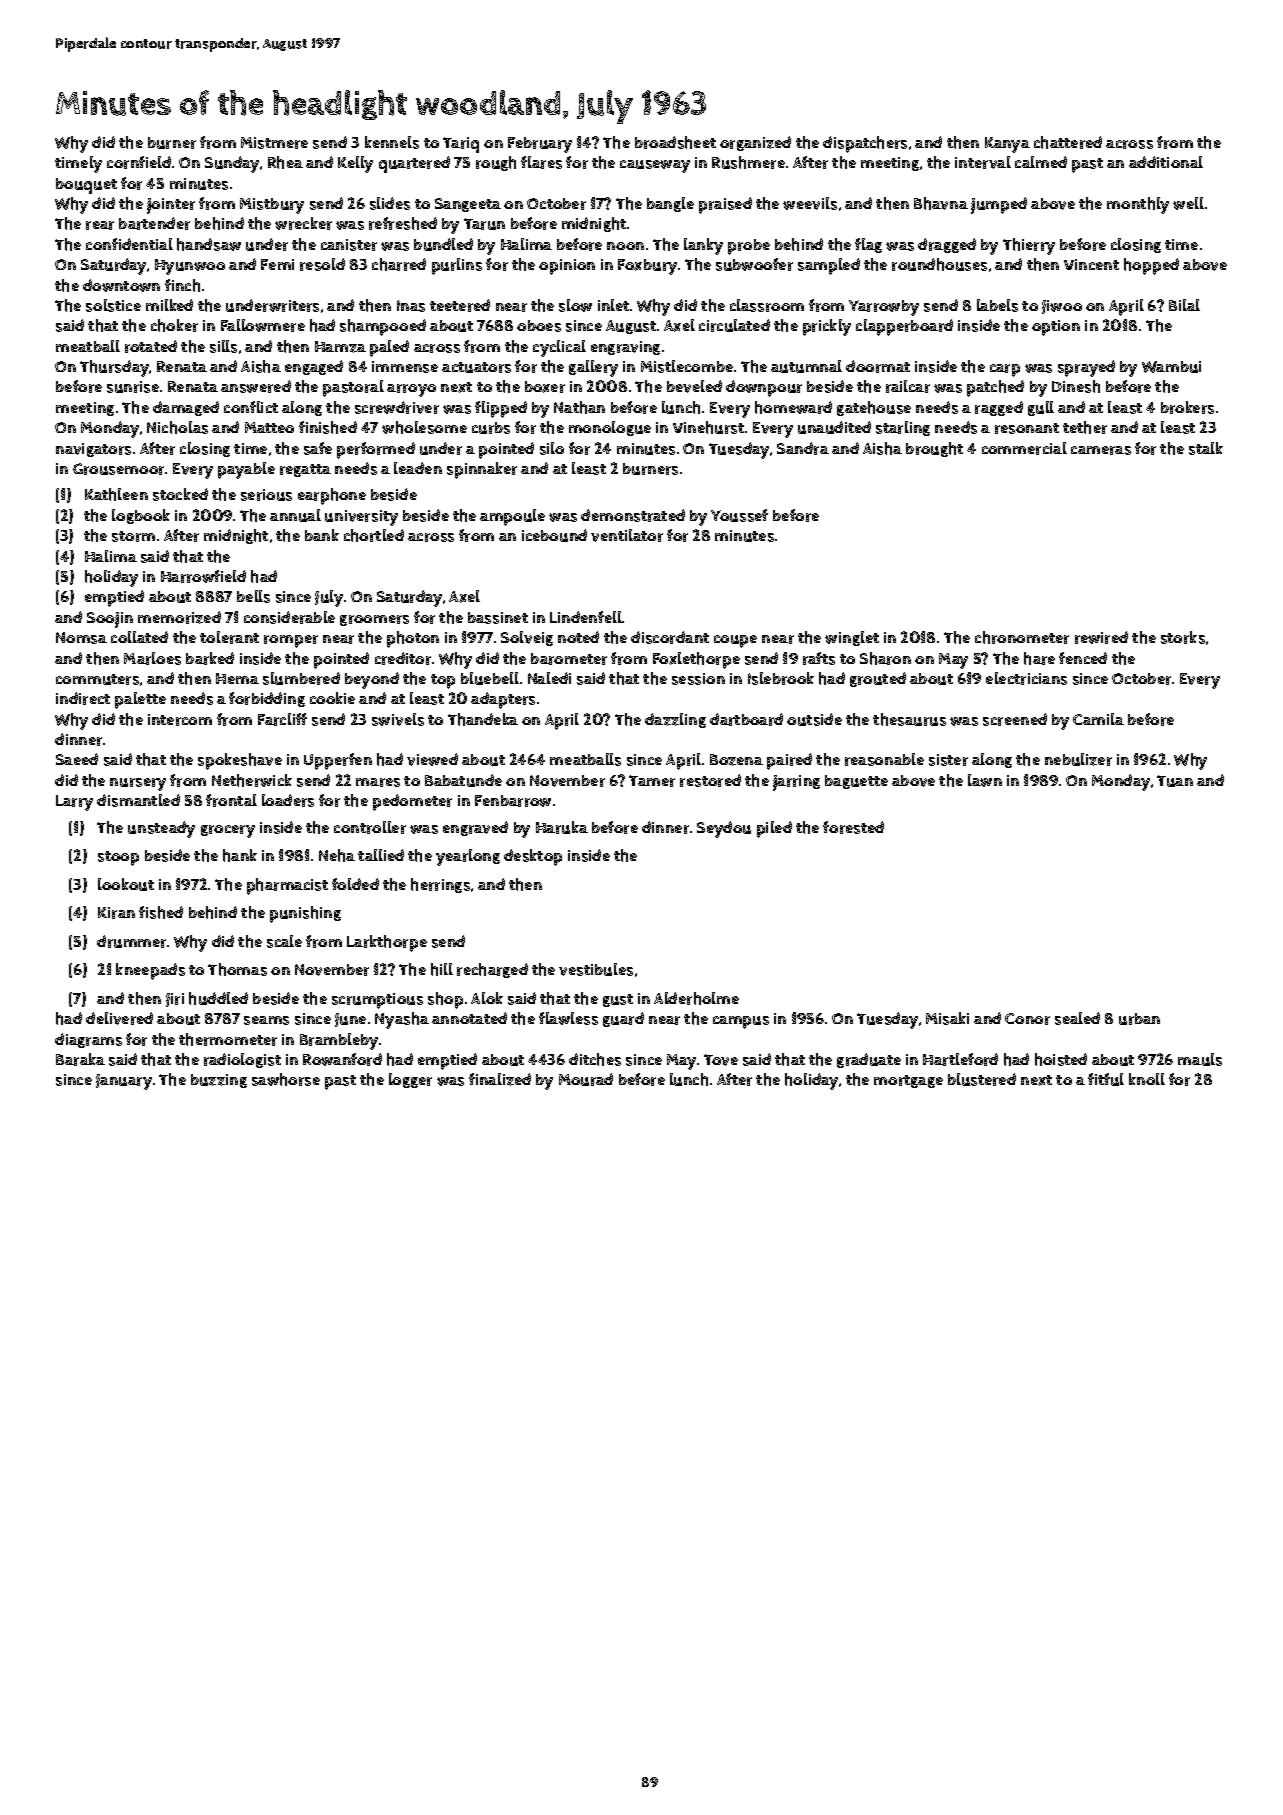 Image resolution: width=1283 pixels, height=1815 pixels. What do you see at coordinates (138, 800) in the screenshot?
I see `dismantled` at bounding box center [138, 800].
